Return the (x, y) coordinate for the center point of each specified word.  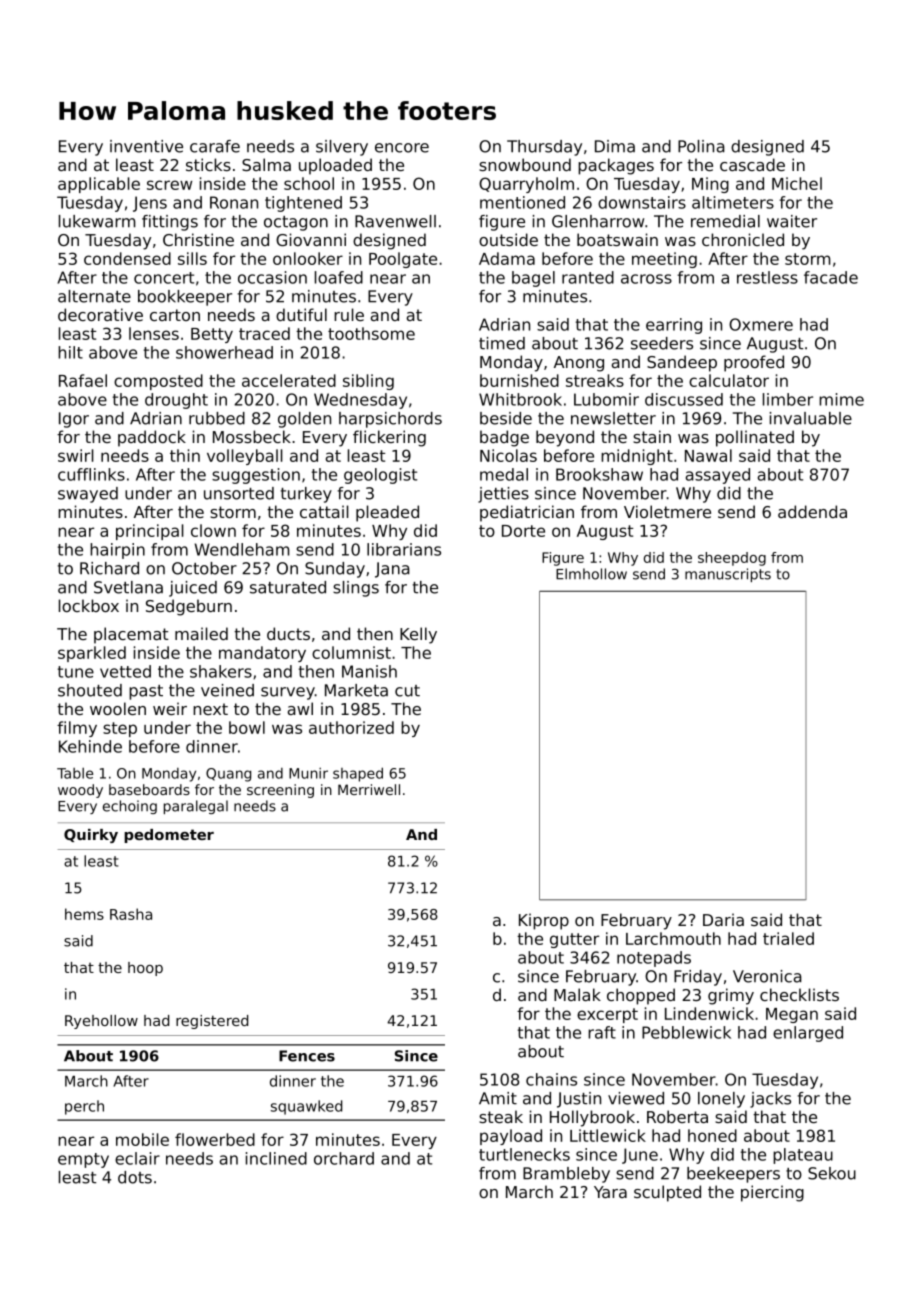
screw (169, 185)
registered (212, 1022)
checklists (799, 994)
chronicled (743, 239)
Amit (498, 1098)
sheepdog (732, 559)
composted (158, 382)
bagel (533, 279)
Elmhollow (591, 574)
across (646, 279)
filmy (77, 729)
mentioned (522, 202)
